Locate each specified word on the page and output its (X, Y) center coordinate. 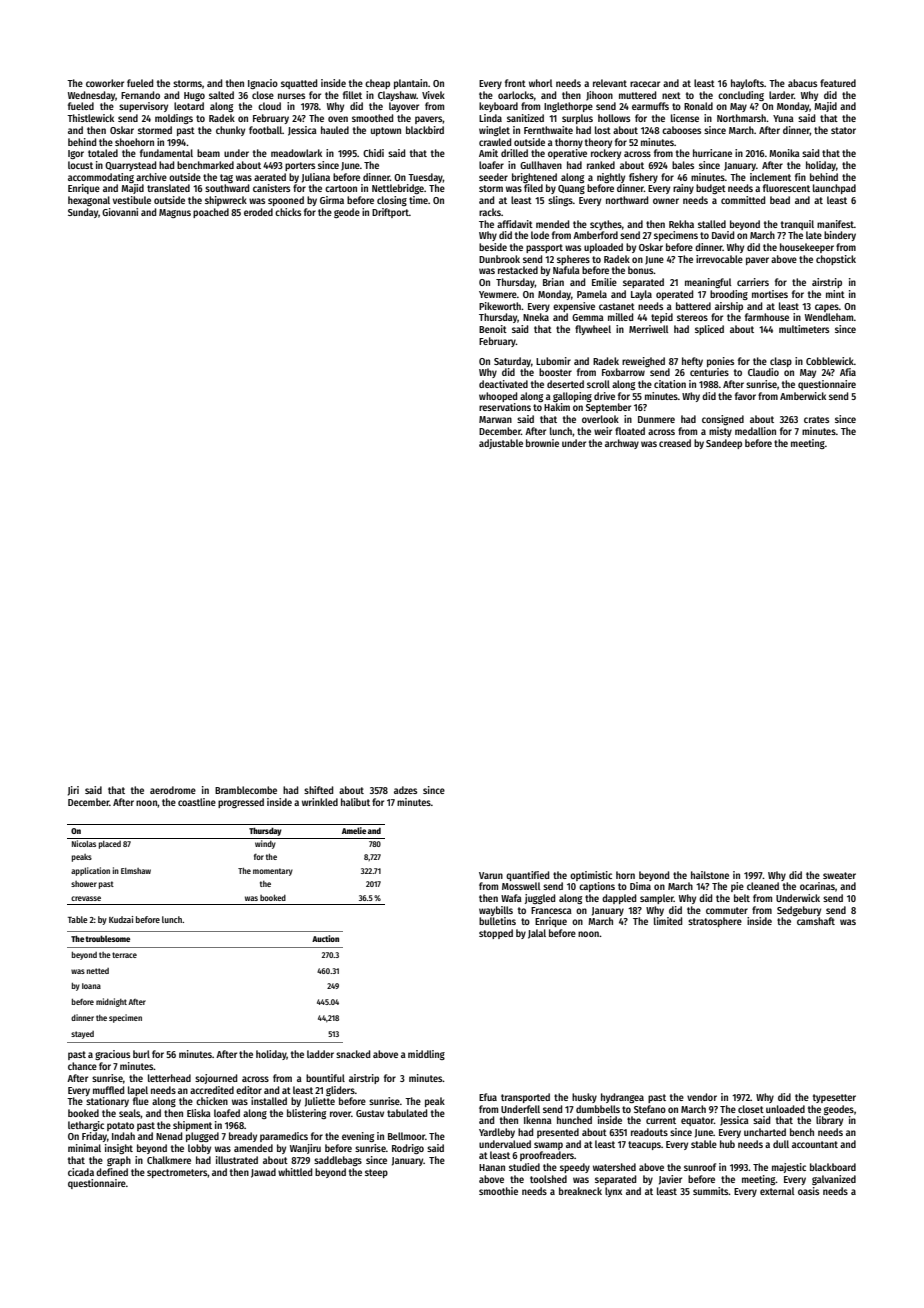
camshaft (816, 921)
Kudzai (121, 919)
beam (208, 153)
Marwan (495, 419)
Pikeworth (500, 306)
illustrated (237, 1160)
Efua (488, 1097)
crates (816, 419)
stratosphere (715, 922)
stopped (496, 934)
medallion (755, 431)
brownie (542, 443)
